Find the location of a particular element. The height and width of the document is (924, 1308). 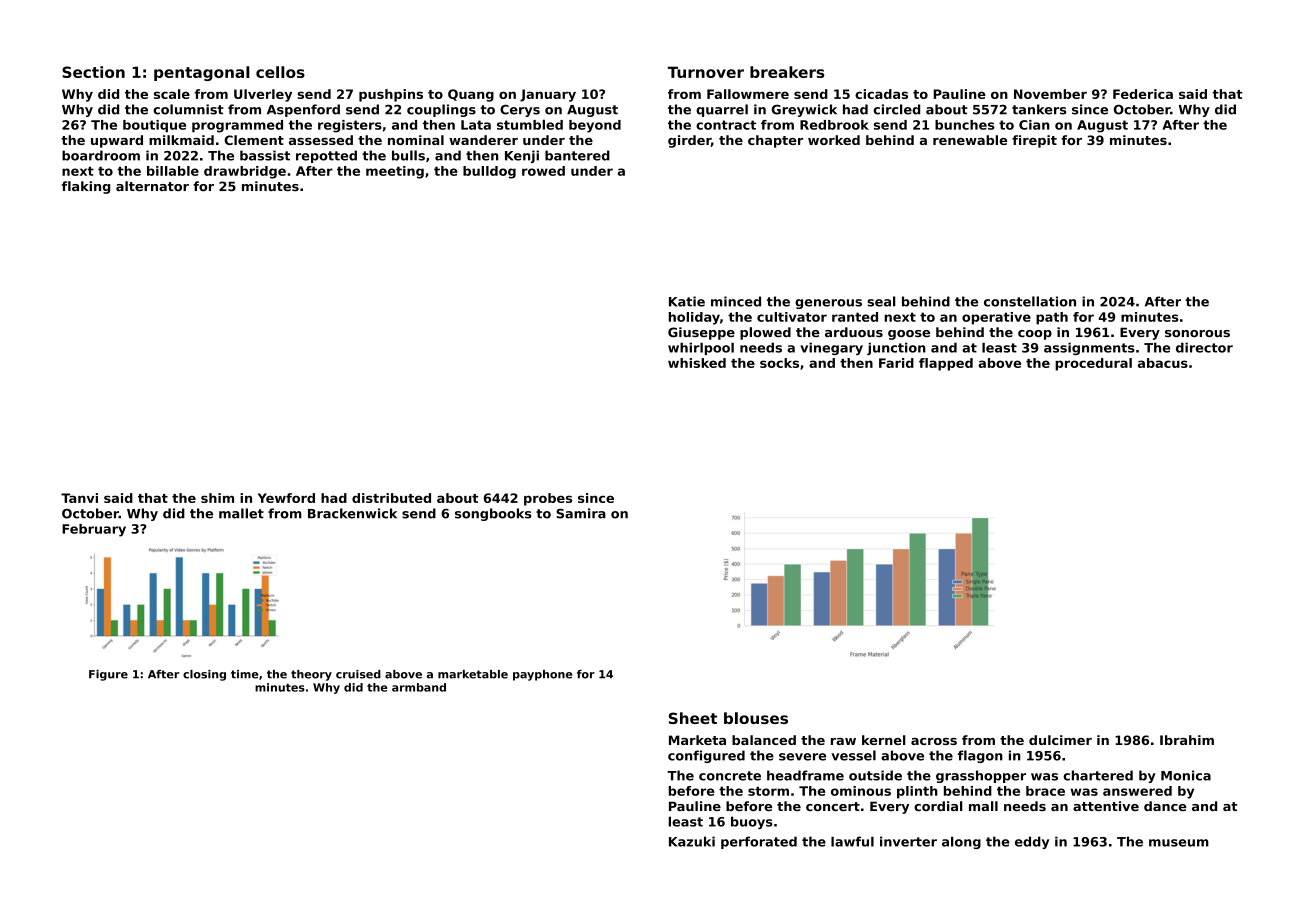

lawful is located at coordinates (852, 841).
